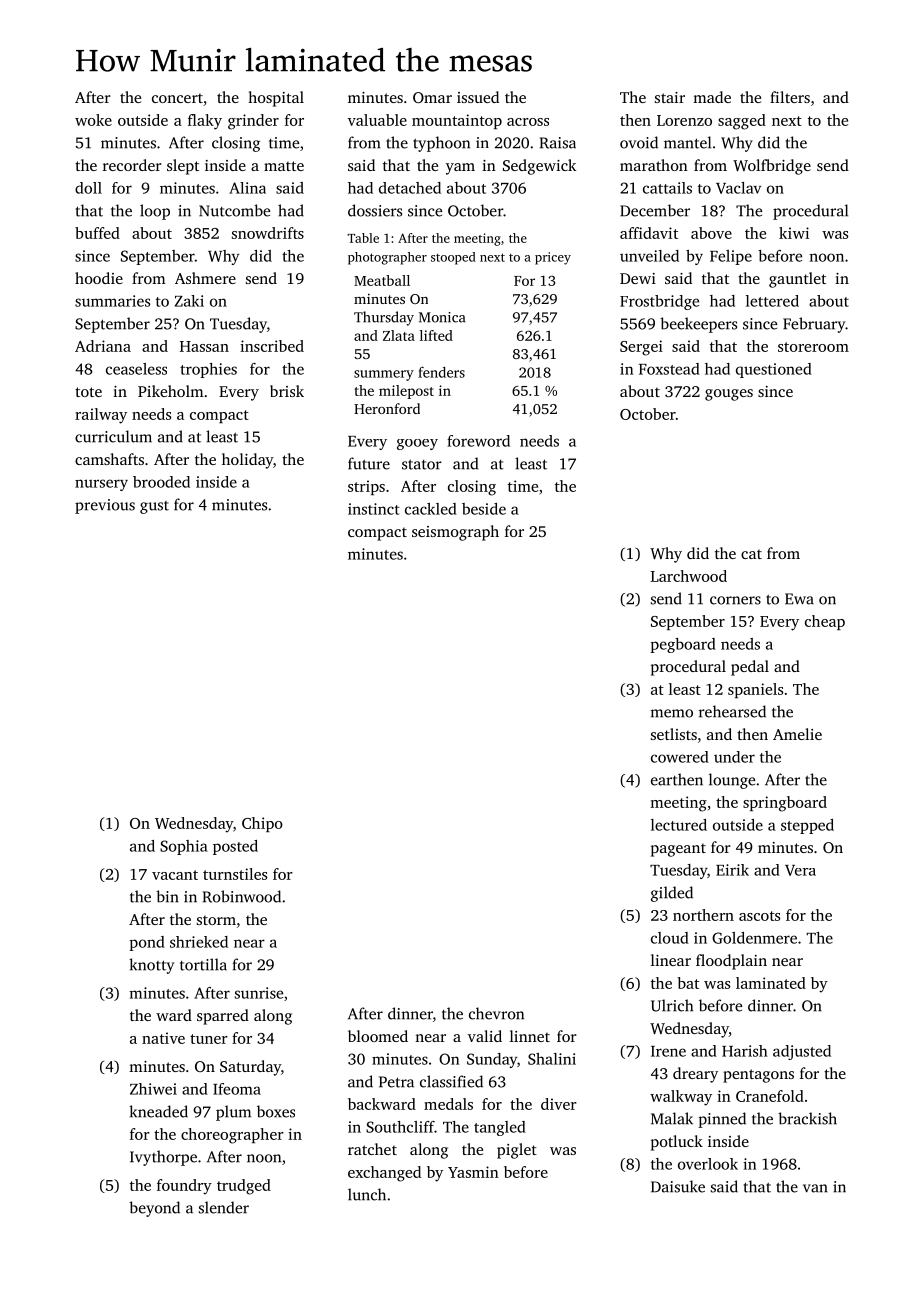 The image size is (924, 1308). Describe the element at coordinates (183, 167) in the document. I see `slept` at that location.
